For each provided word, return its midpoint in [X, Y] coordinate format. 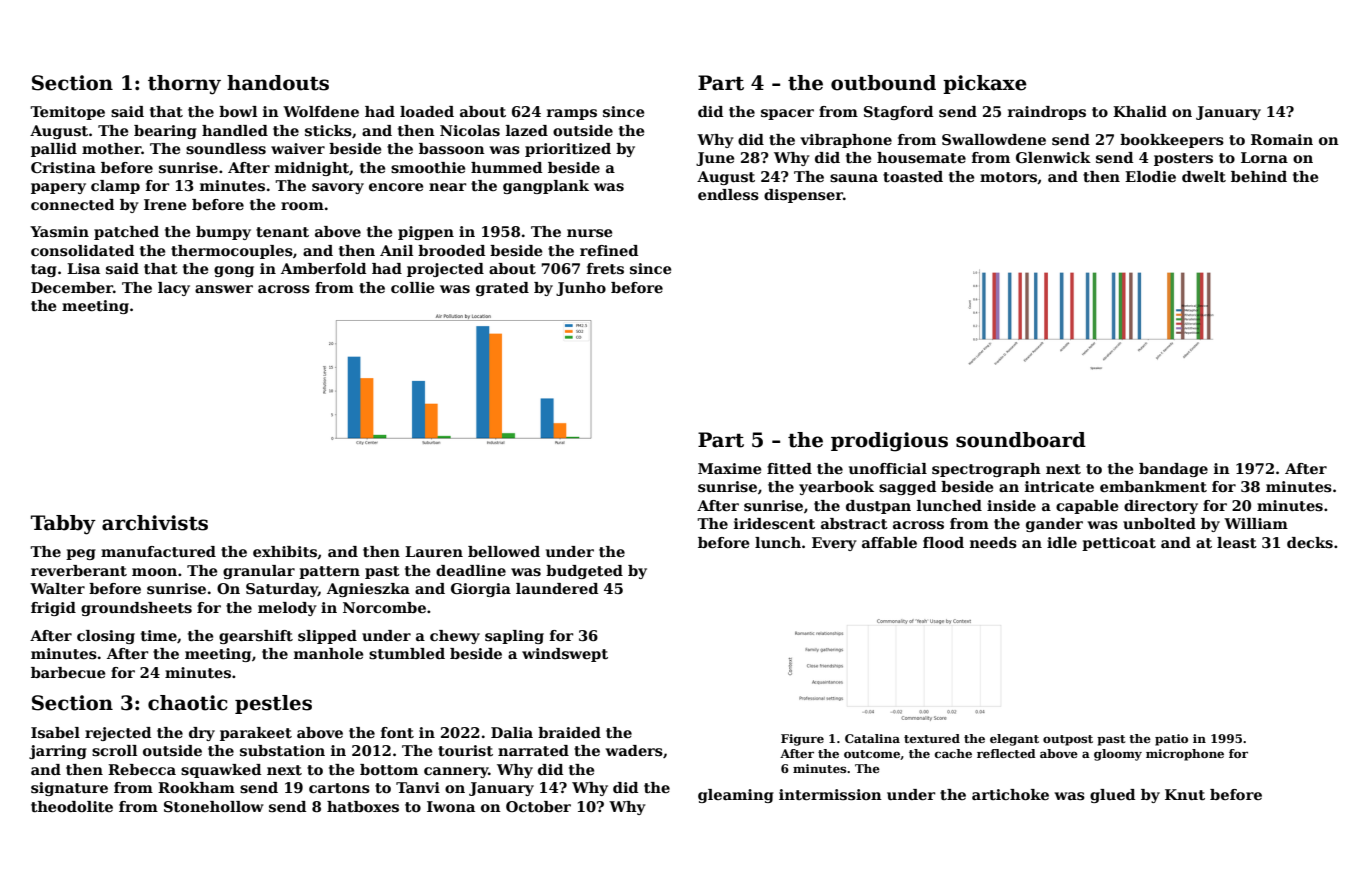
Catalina [872, 738]
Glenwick [1053, 157]
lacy [174, 289]
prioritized [568, 150]
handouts [278, 83]
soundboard [1021, 440]
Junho [581, 289]
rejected [118, 734]
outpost [1068, 740]
